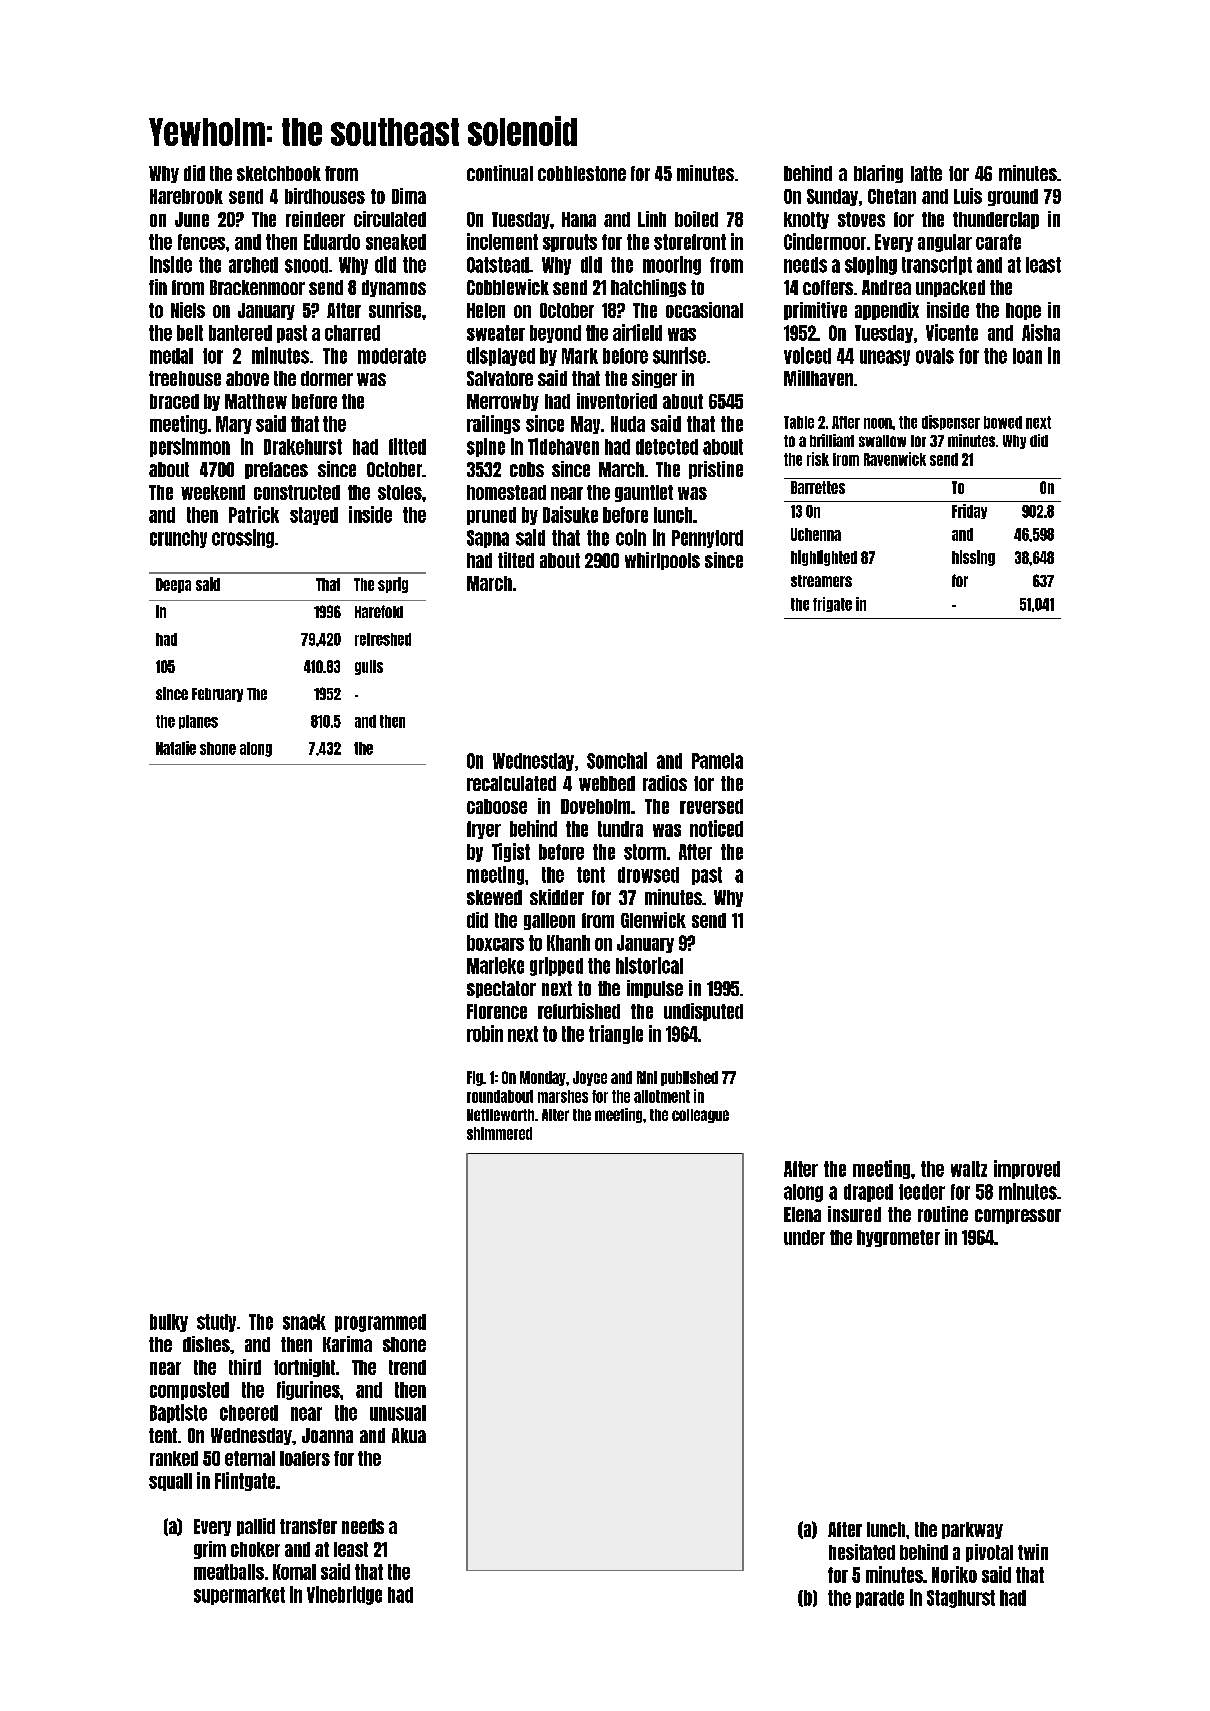  What do you see at coordinates (347, 1344) in the image?
I see `Karima` at bounding box center [347, 1344].
